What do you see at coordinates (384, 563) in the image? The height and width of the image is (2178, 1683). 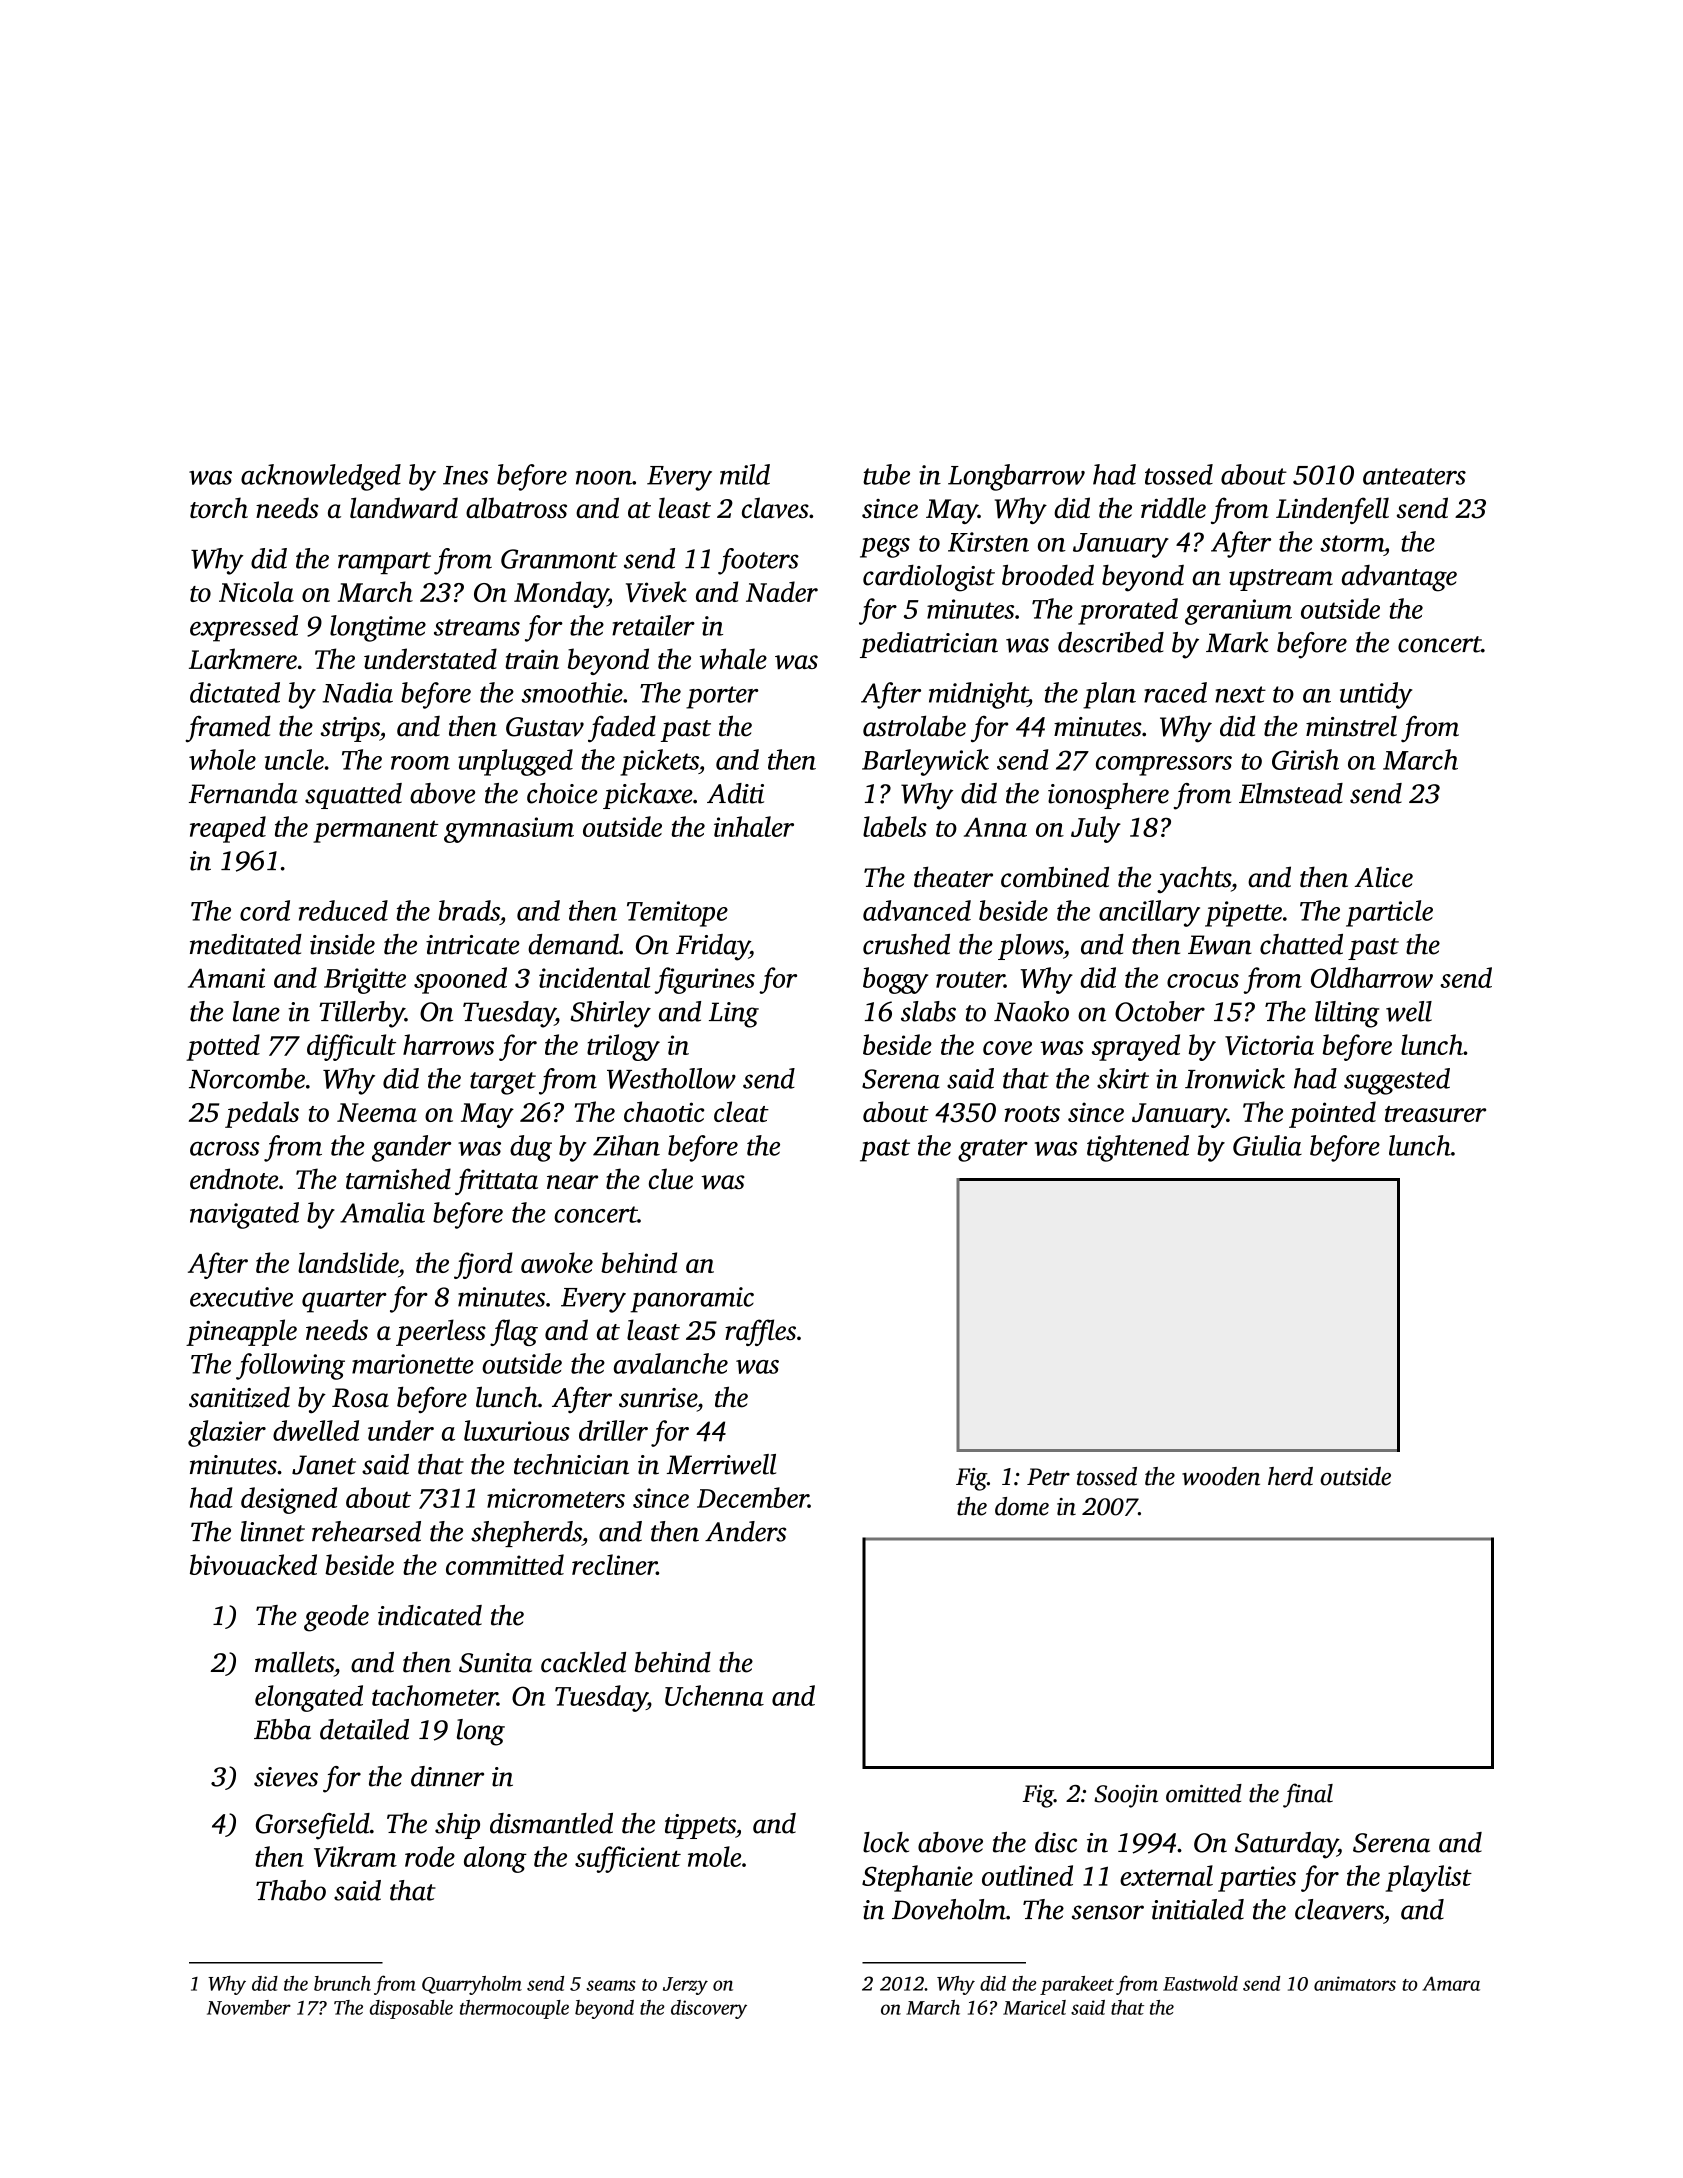 I see `rampart` at bounding box center [384, 563].
